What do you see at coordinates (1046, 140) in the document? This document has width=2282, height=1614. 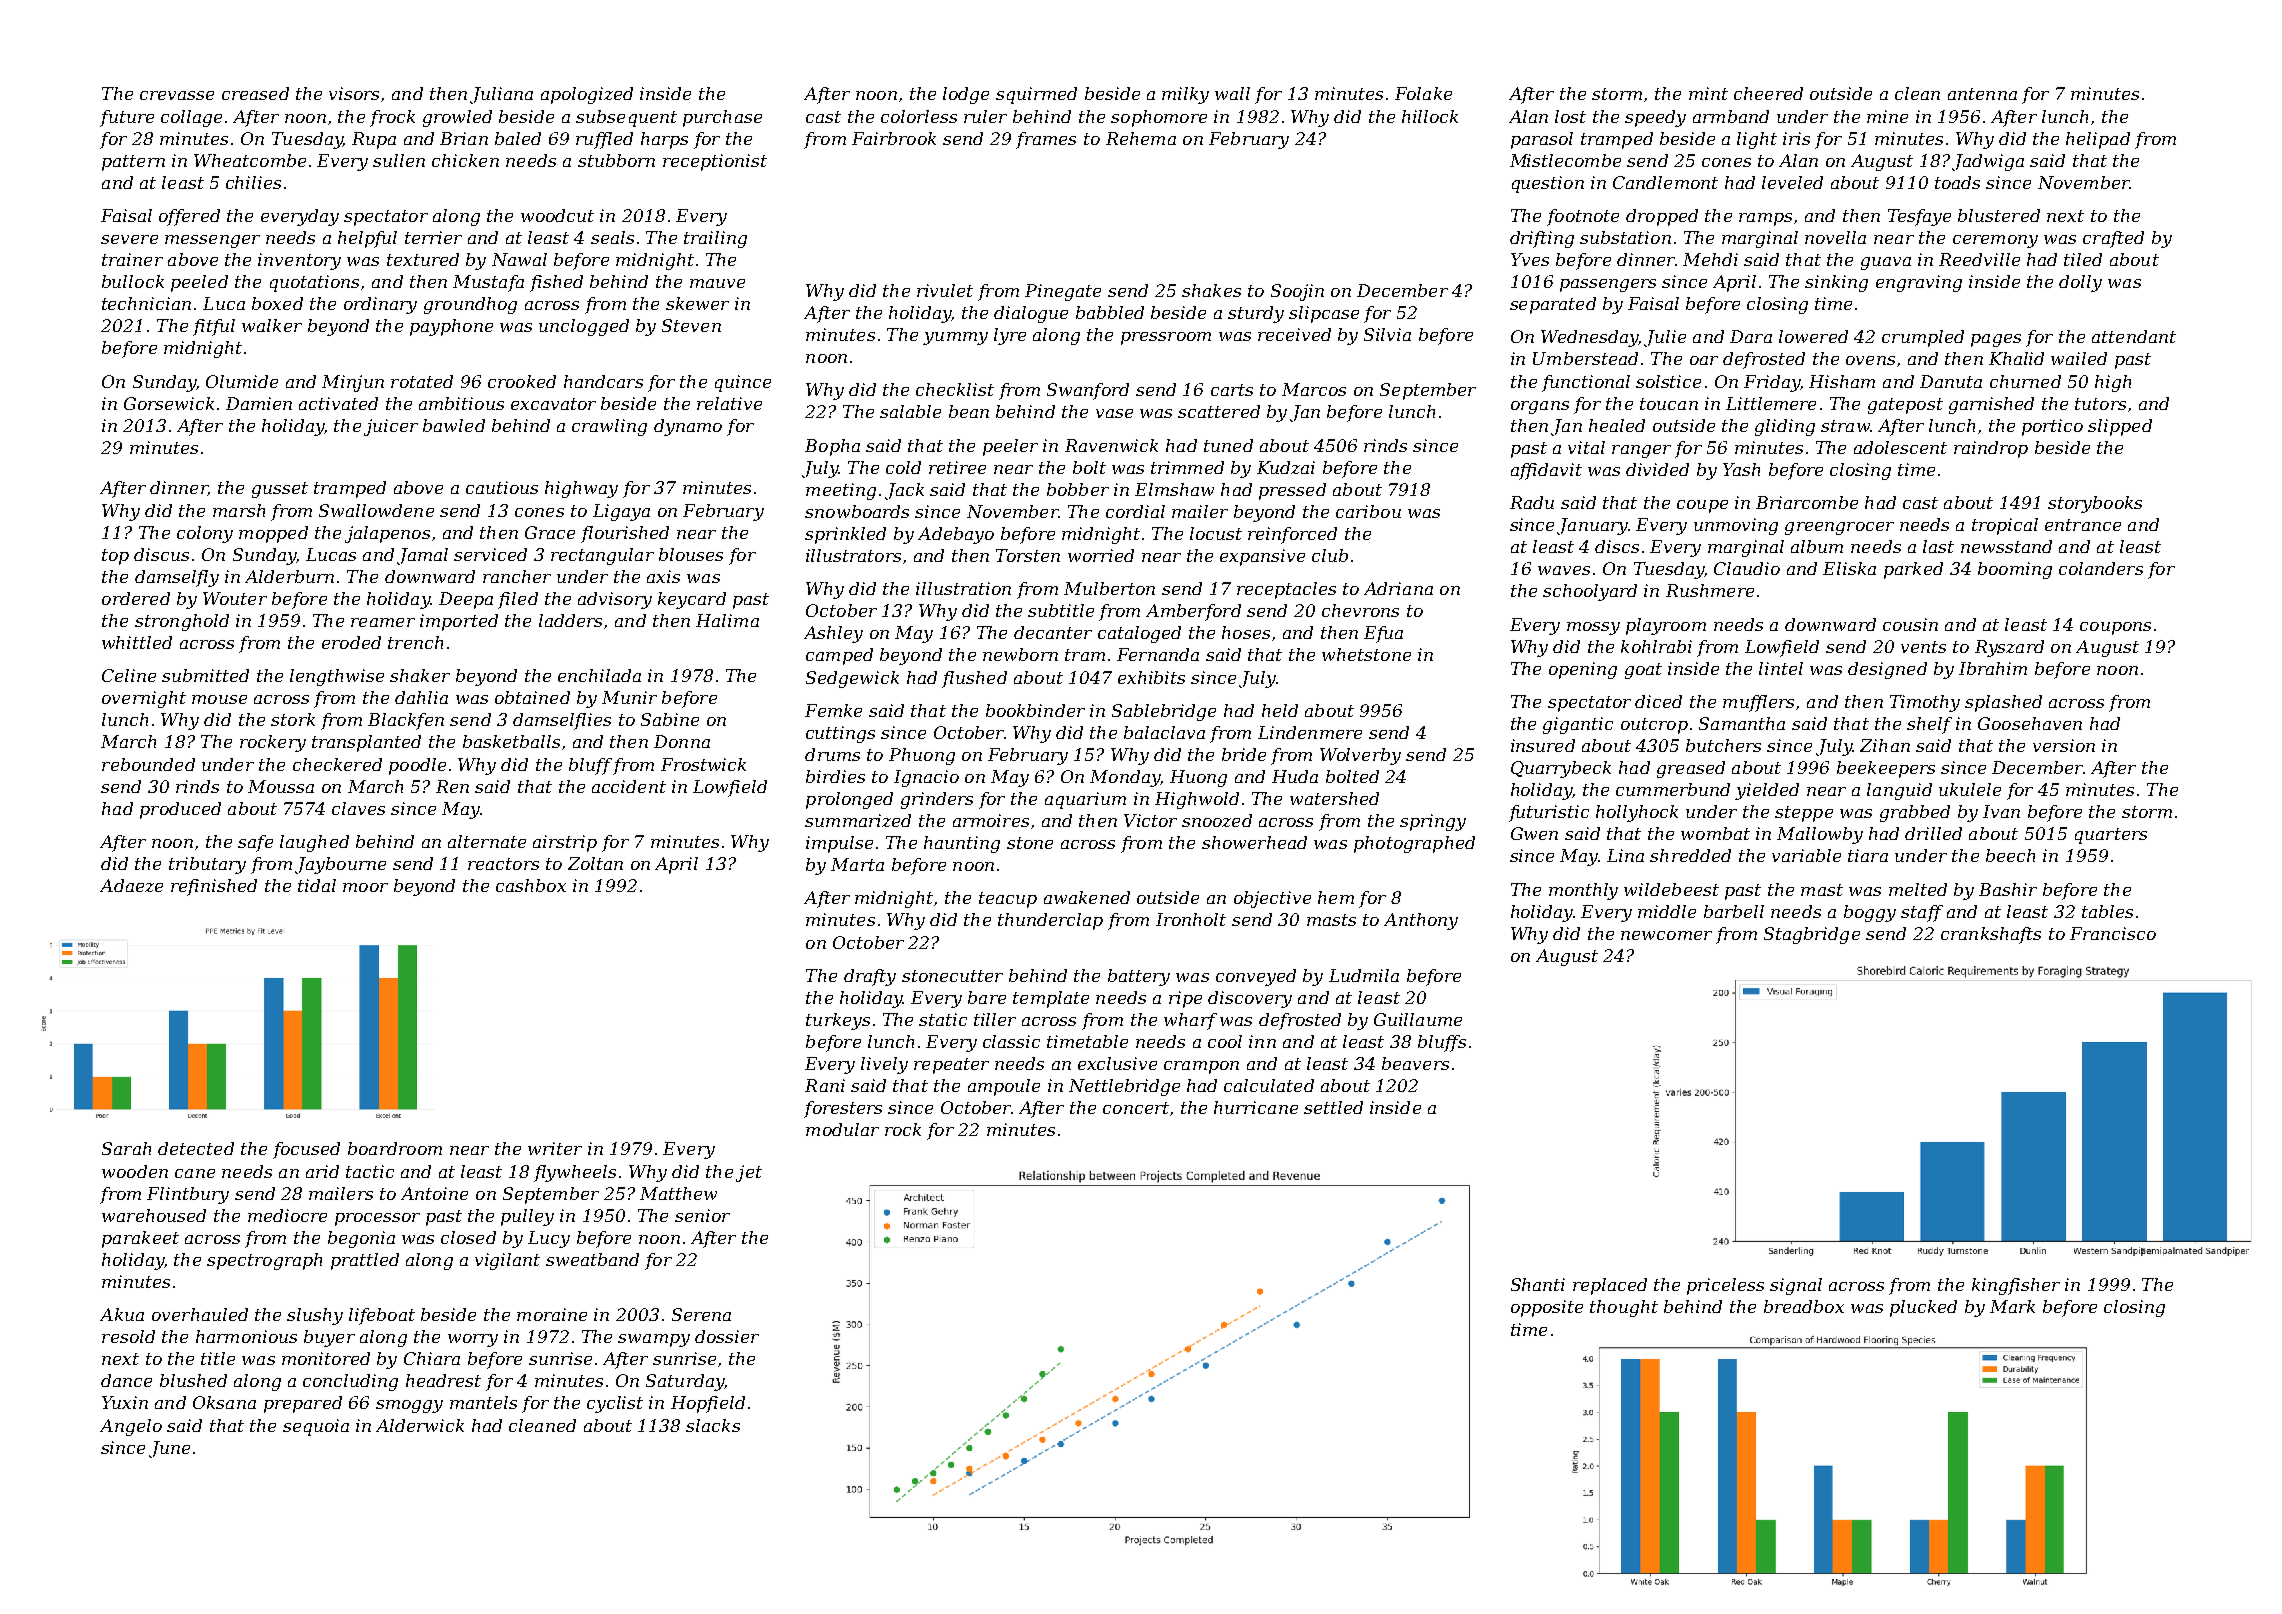 I see `frames` at bounding box center [1046, 140].
